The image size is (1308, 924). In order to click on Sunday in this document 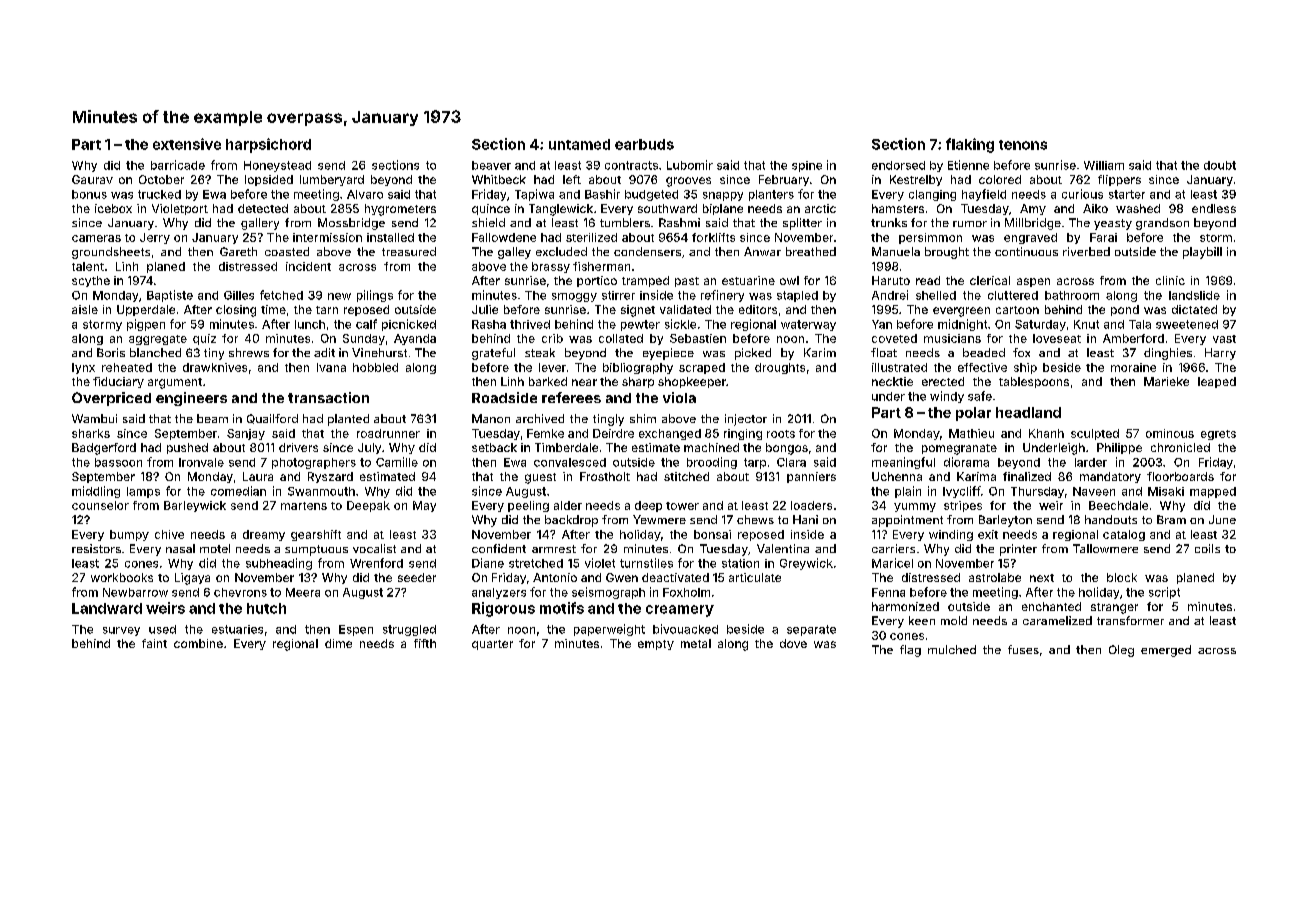, I will do `click(364, 339)`.
